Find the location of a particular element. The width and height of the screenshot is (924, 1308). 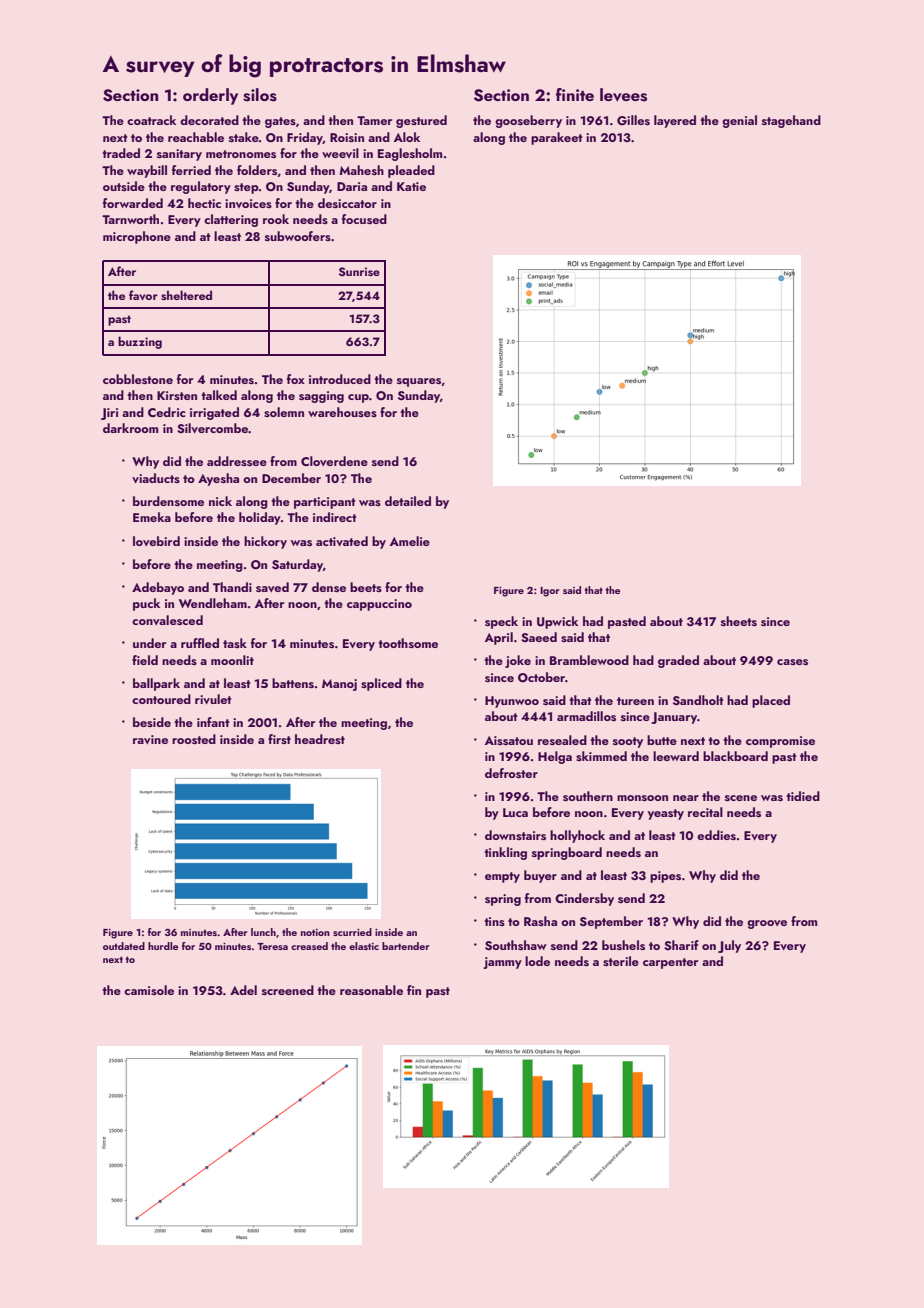

Adebayo is located at coordinates (158, 588).
